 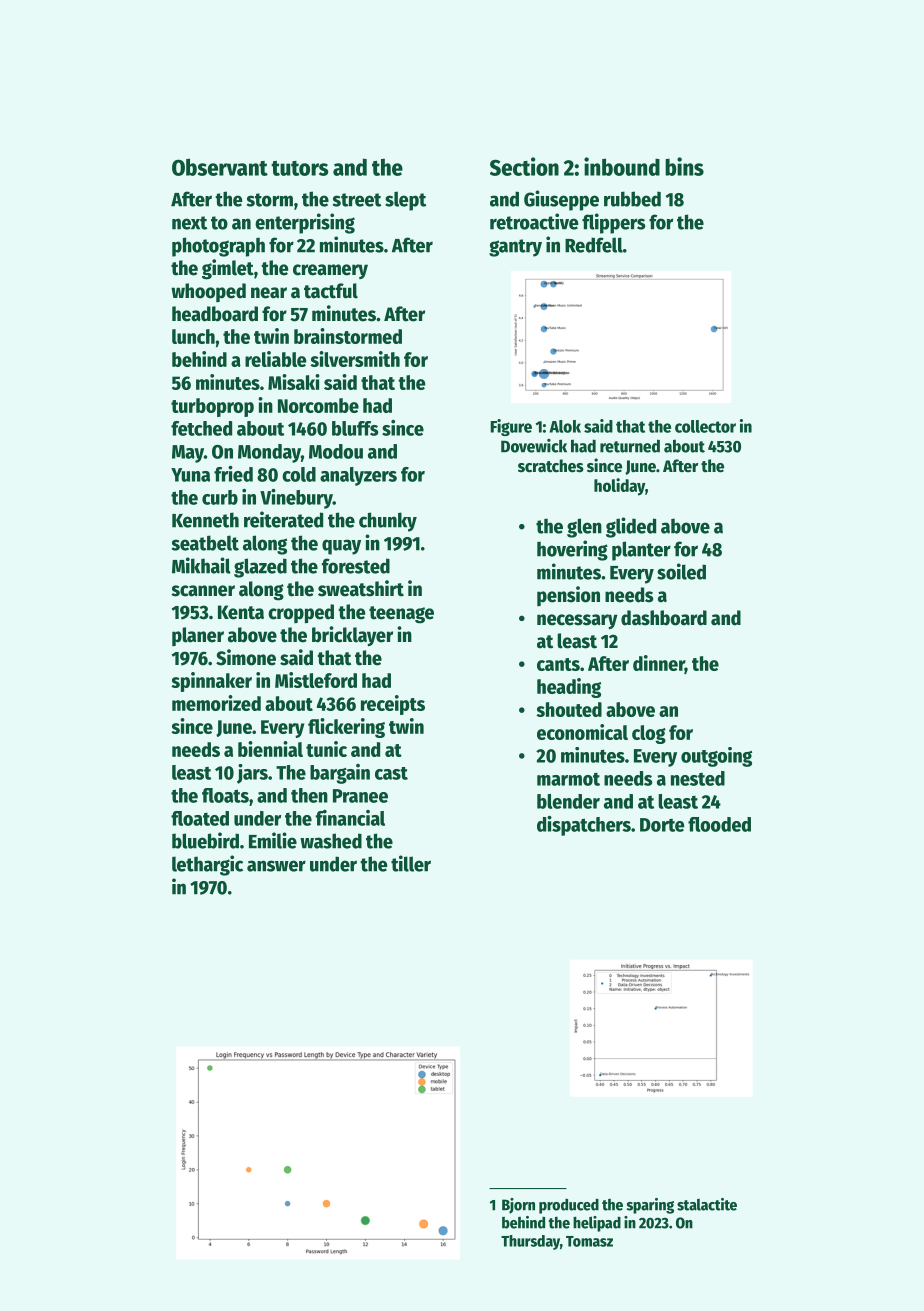 What do you see at coordinates (355, 359) in the screenshot?
I see `silversmith` at bounding box center [355, 359].
